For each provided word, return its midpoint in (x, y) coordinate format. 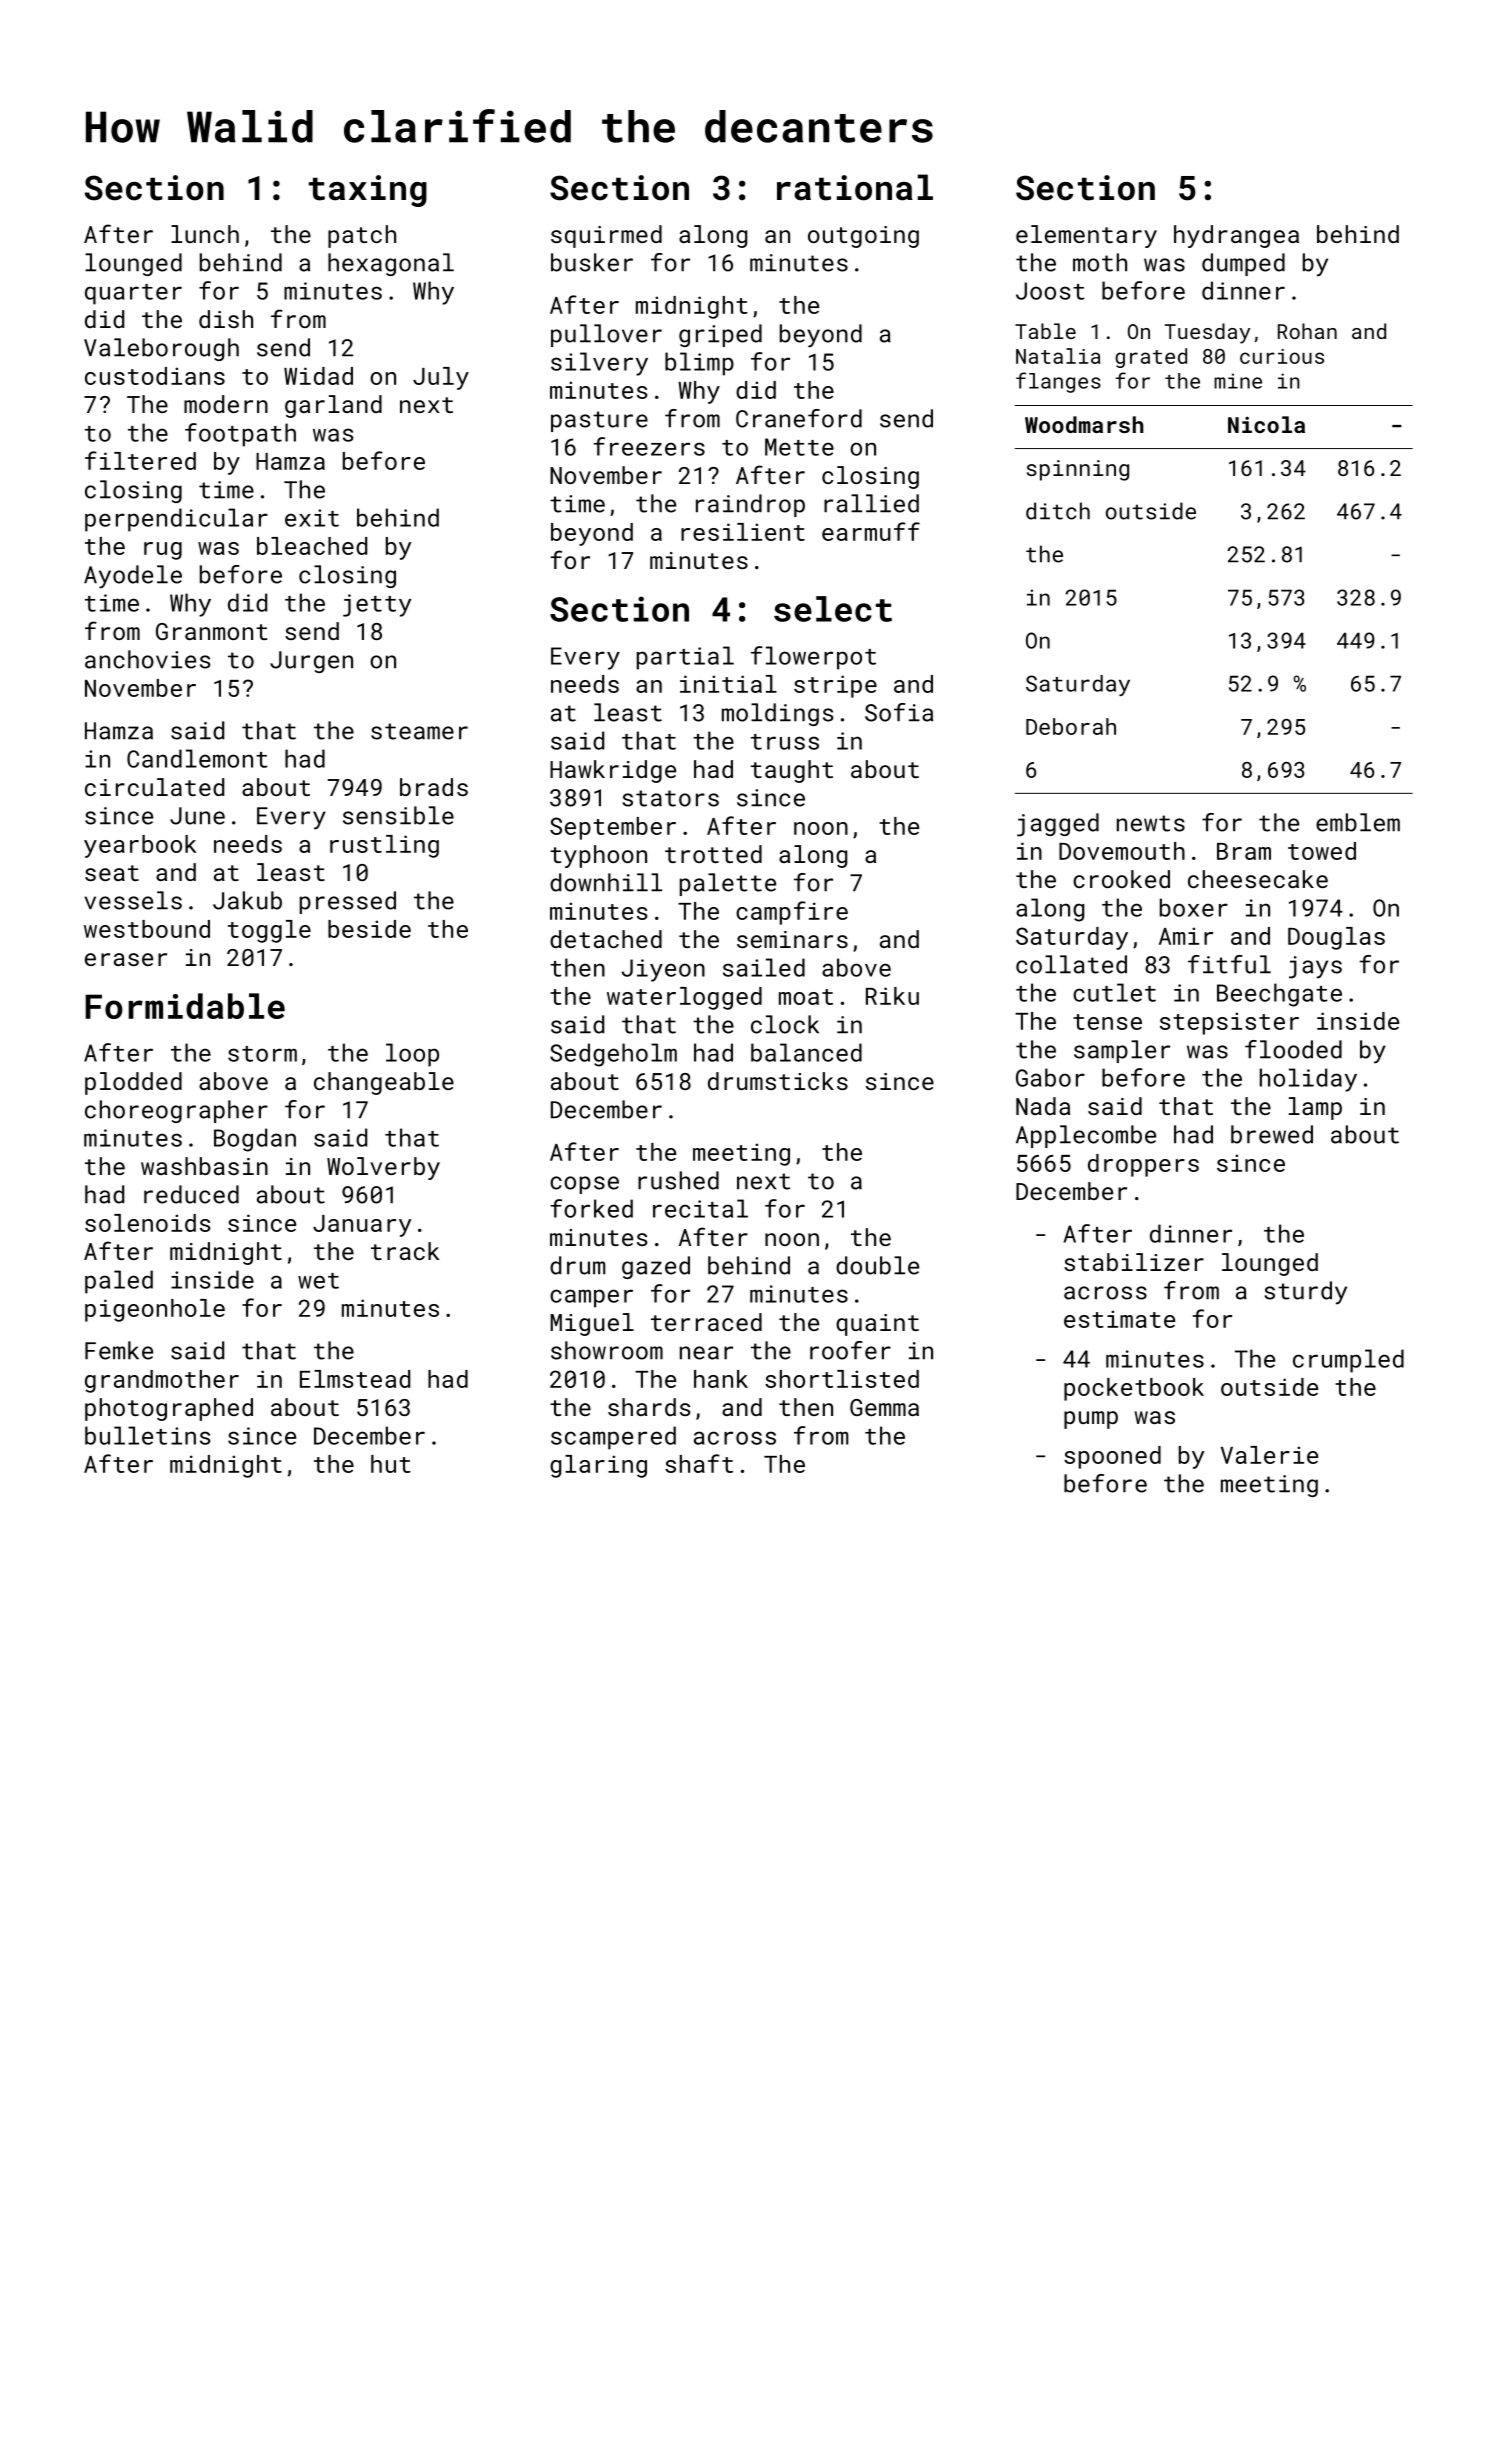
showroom (607, 1350)
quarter (133, 294)
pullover (606, 335)
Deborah (1071, 726)
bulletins (147, 1435)
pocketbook (1134, 1389)
